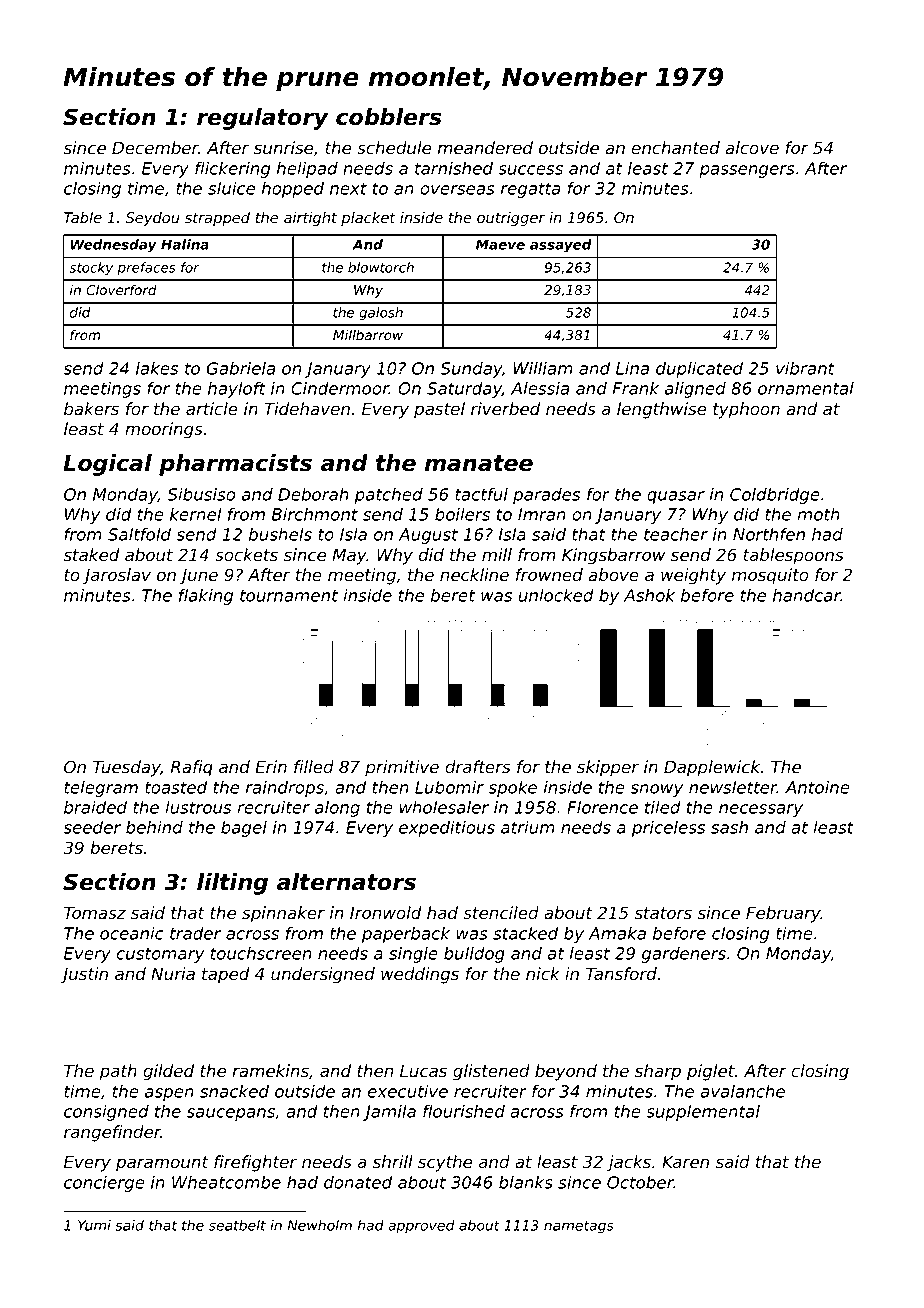 The width and height of the image is (924, 1308). What do you see at coordinates (389, 117) in the image?
I see `cobblers` at bounding box center [389, 117].
